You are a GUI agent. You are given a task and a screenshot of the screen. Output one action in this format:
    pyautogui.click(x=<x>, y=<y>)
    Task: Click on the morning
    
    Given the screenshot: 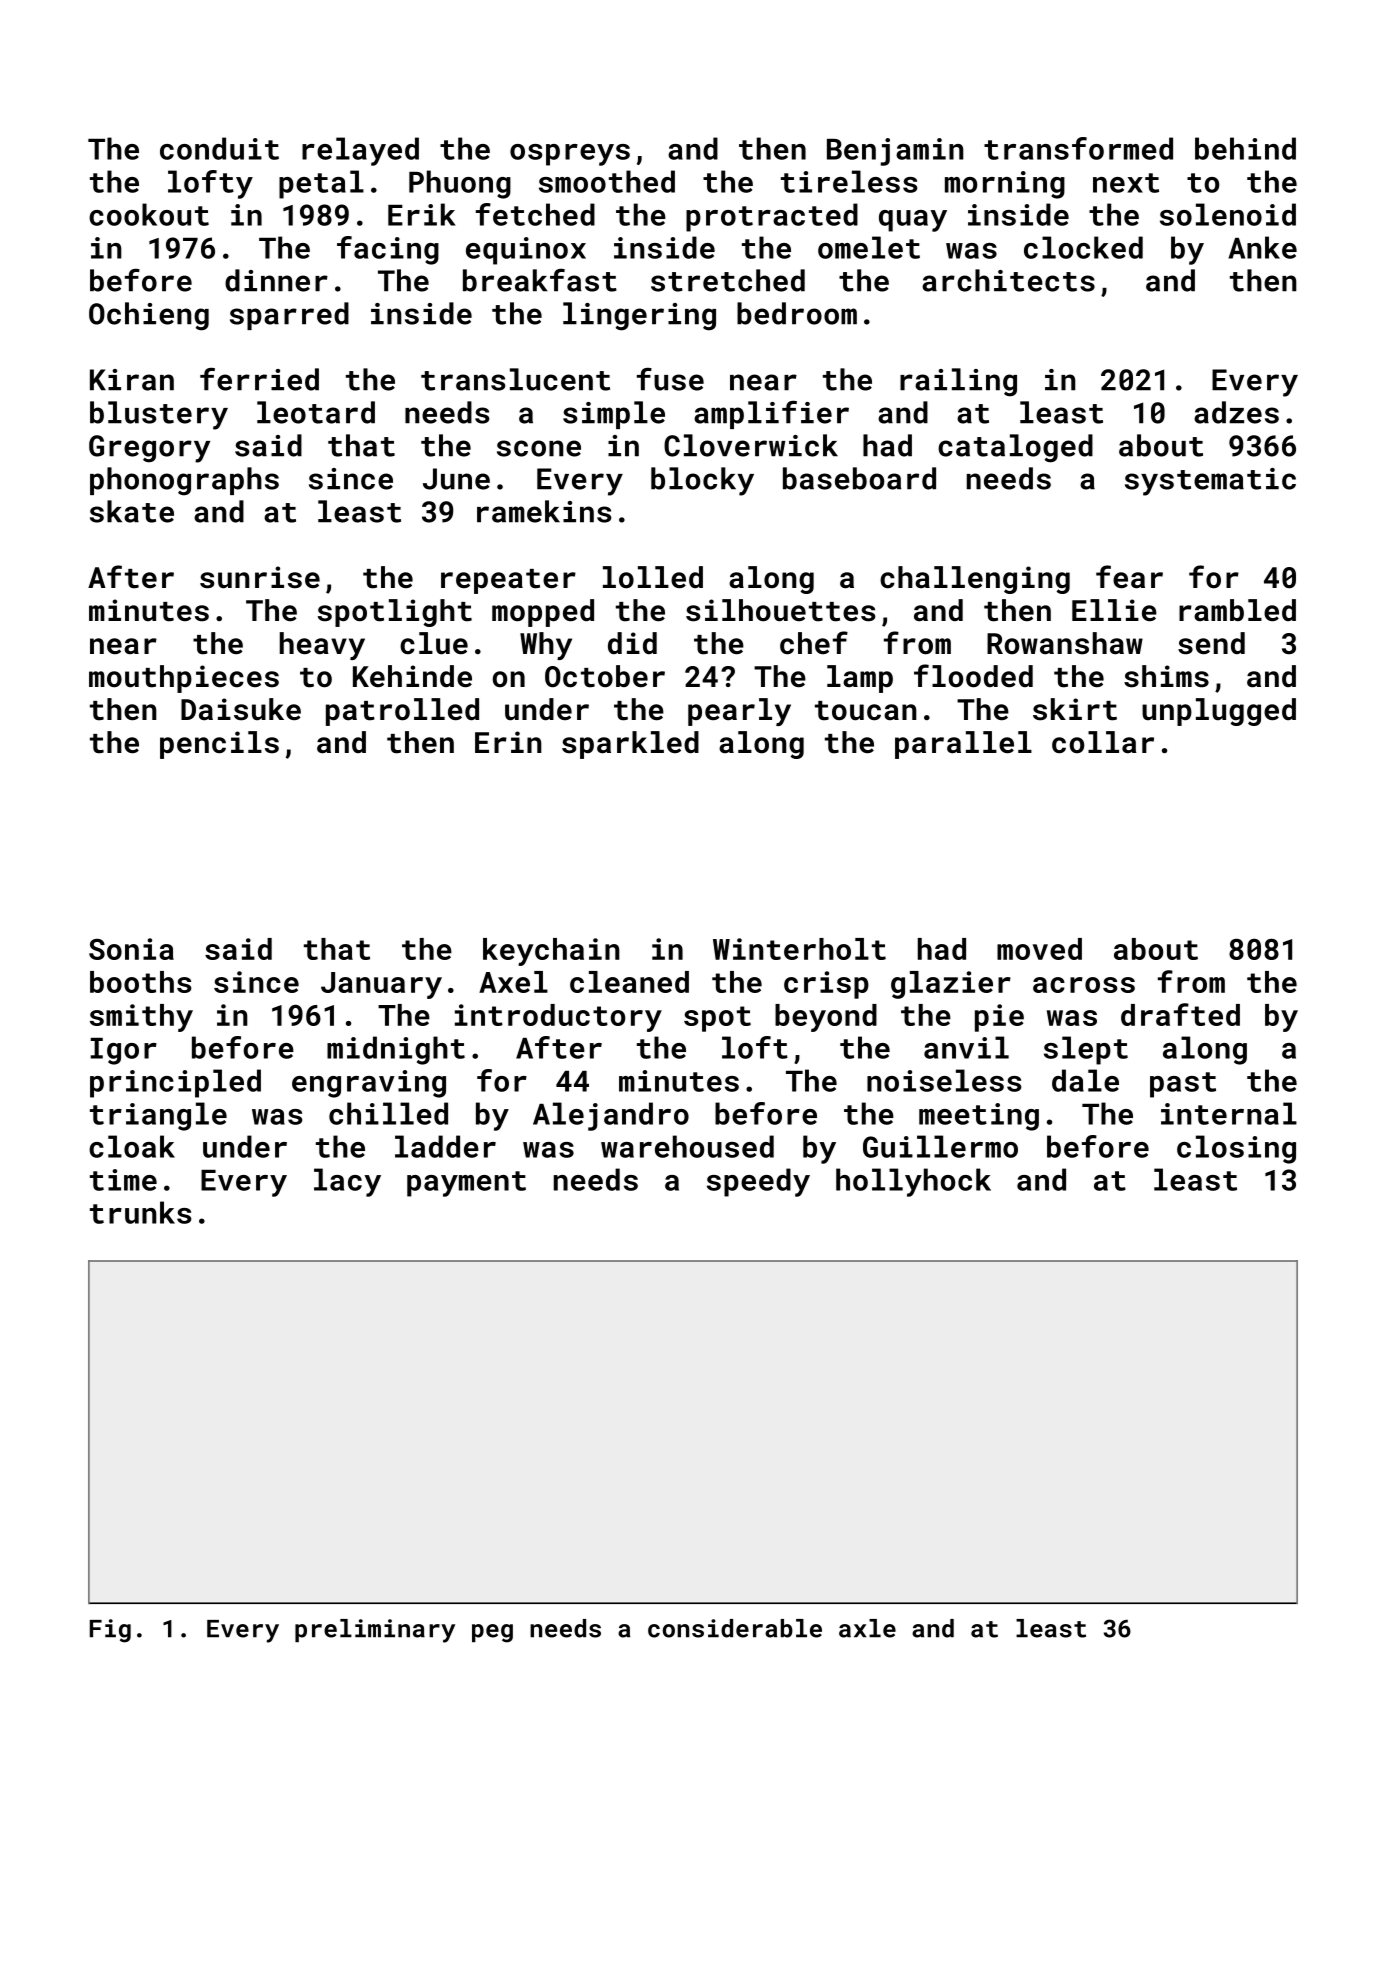 What is the action you would take?
    pyautogui.click(x=1005, y=185)
